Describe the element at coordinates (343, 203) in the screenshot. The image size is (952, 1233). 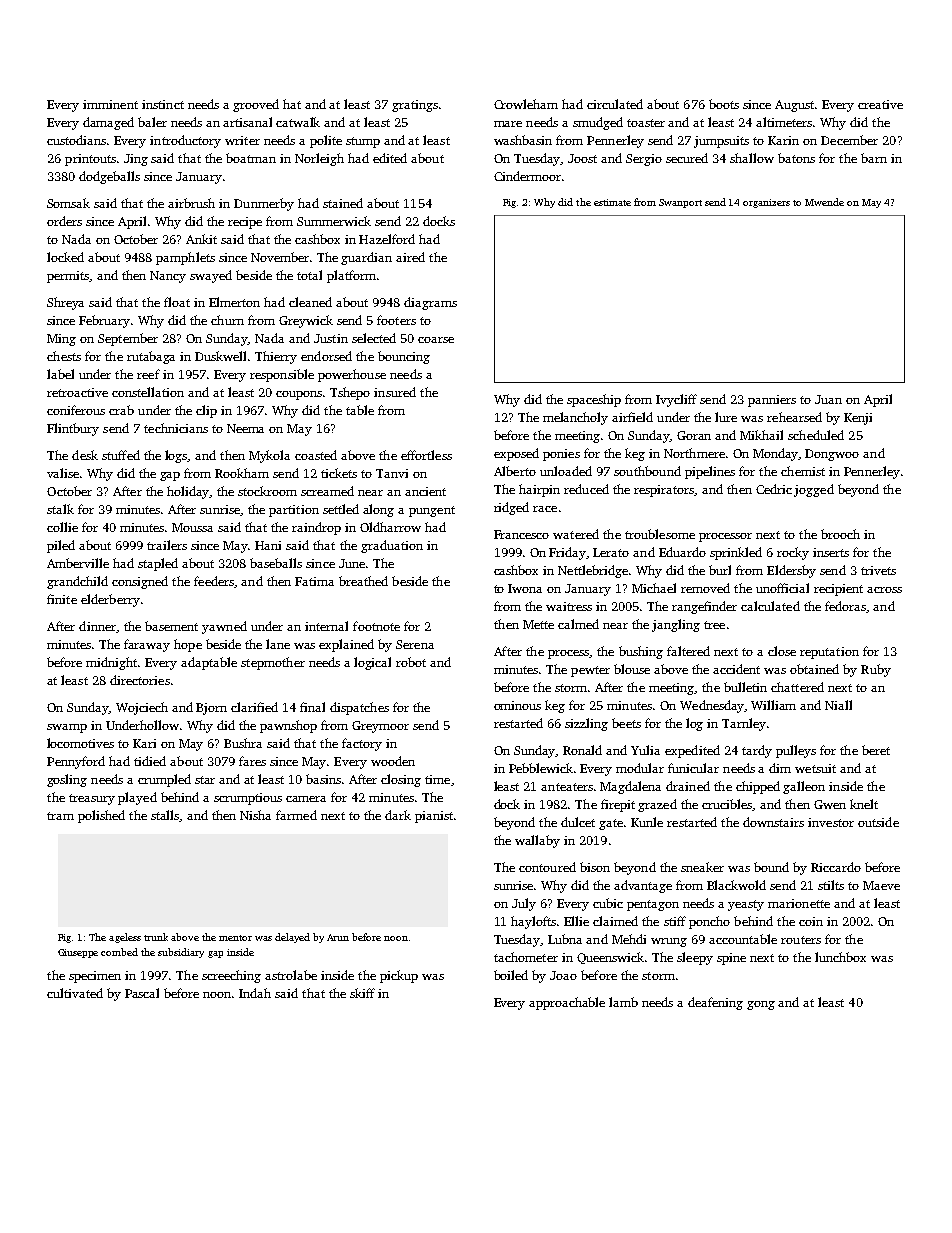
I see `stained` at that location.
